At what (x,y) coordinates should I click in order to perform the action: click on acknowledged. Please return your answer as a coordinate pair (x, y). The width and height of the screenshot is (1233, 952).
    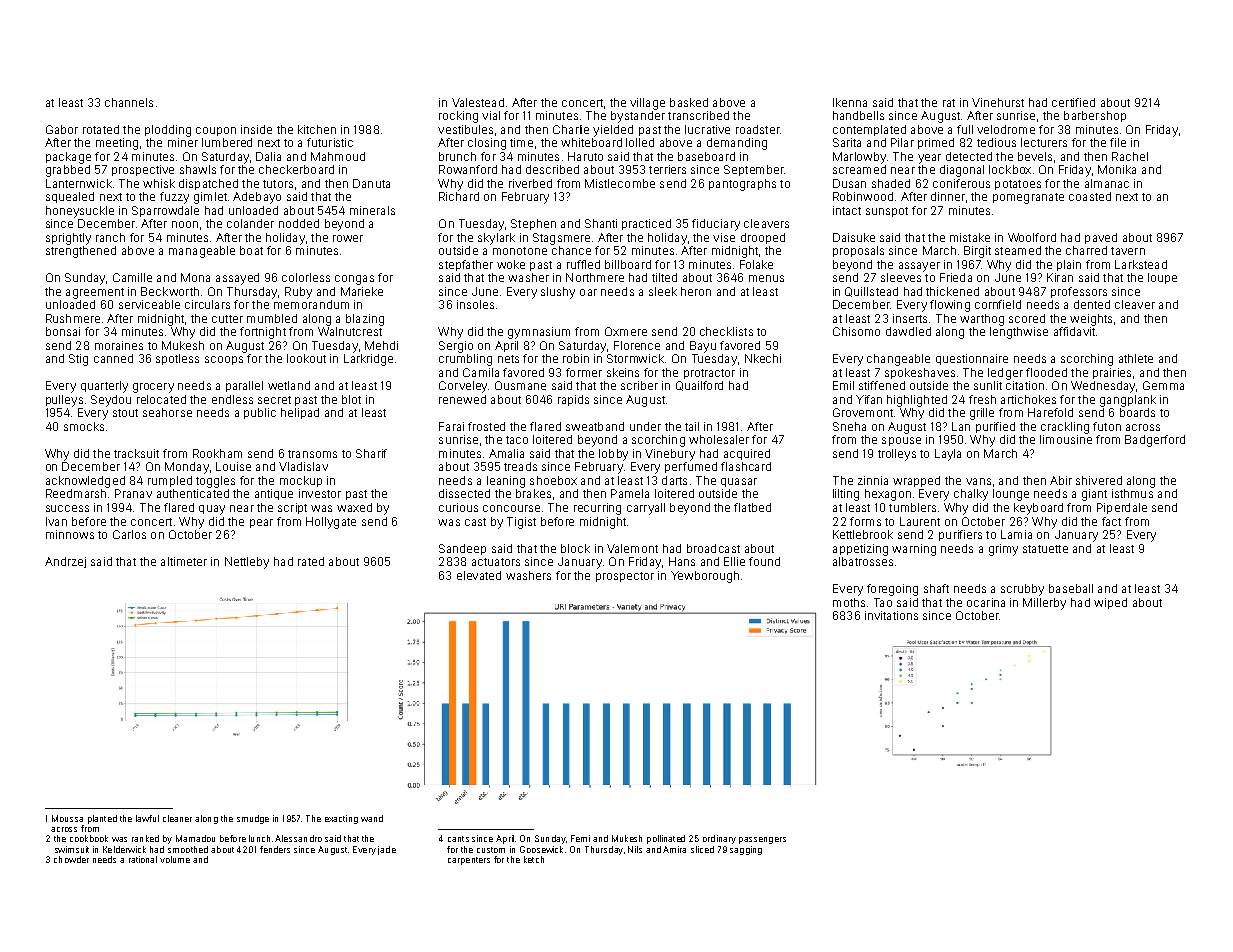
    Looking at the image, I should click on (85, 482).
